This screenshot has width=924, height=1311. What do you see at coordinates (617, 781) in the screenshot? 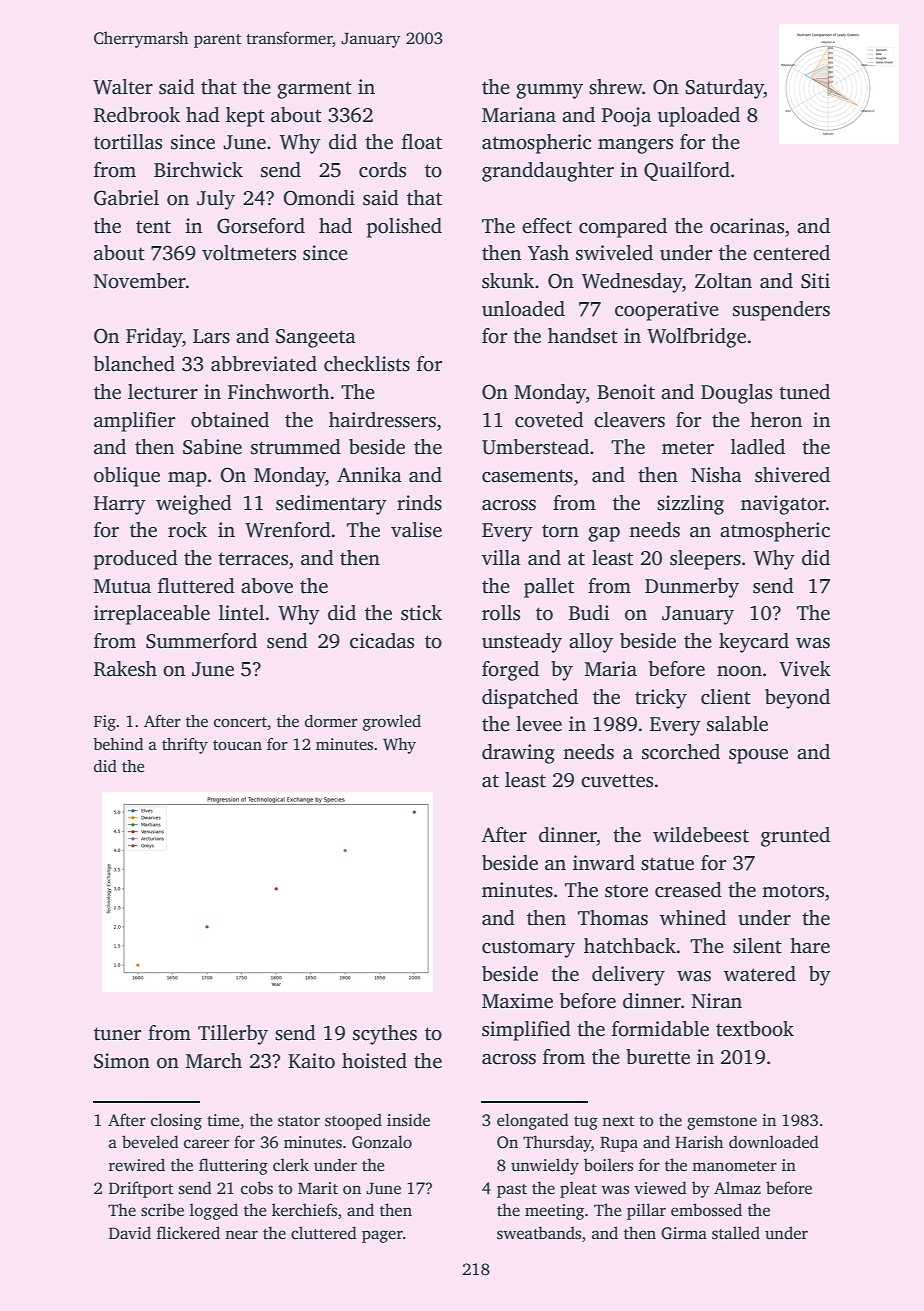
I see `cuvettes` at bounding box center [617, 781].
